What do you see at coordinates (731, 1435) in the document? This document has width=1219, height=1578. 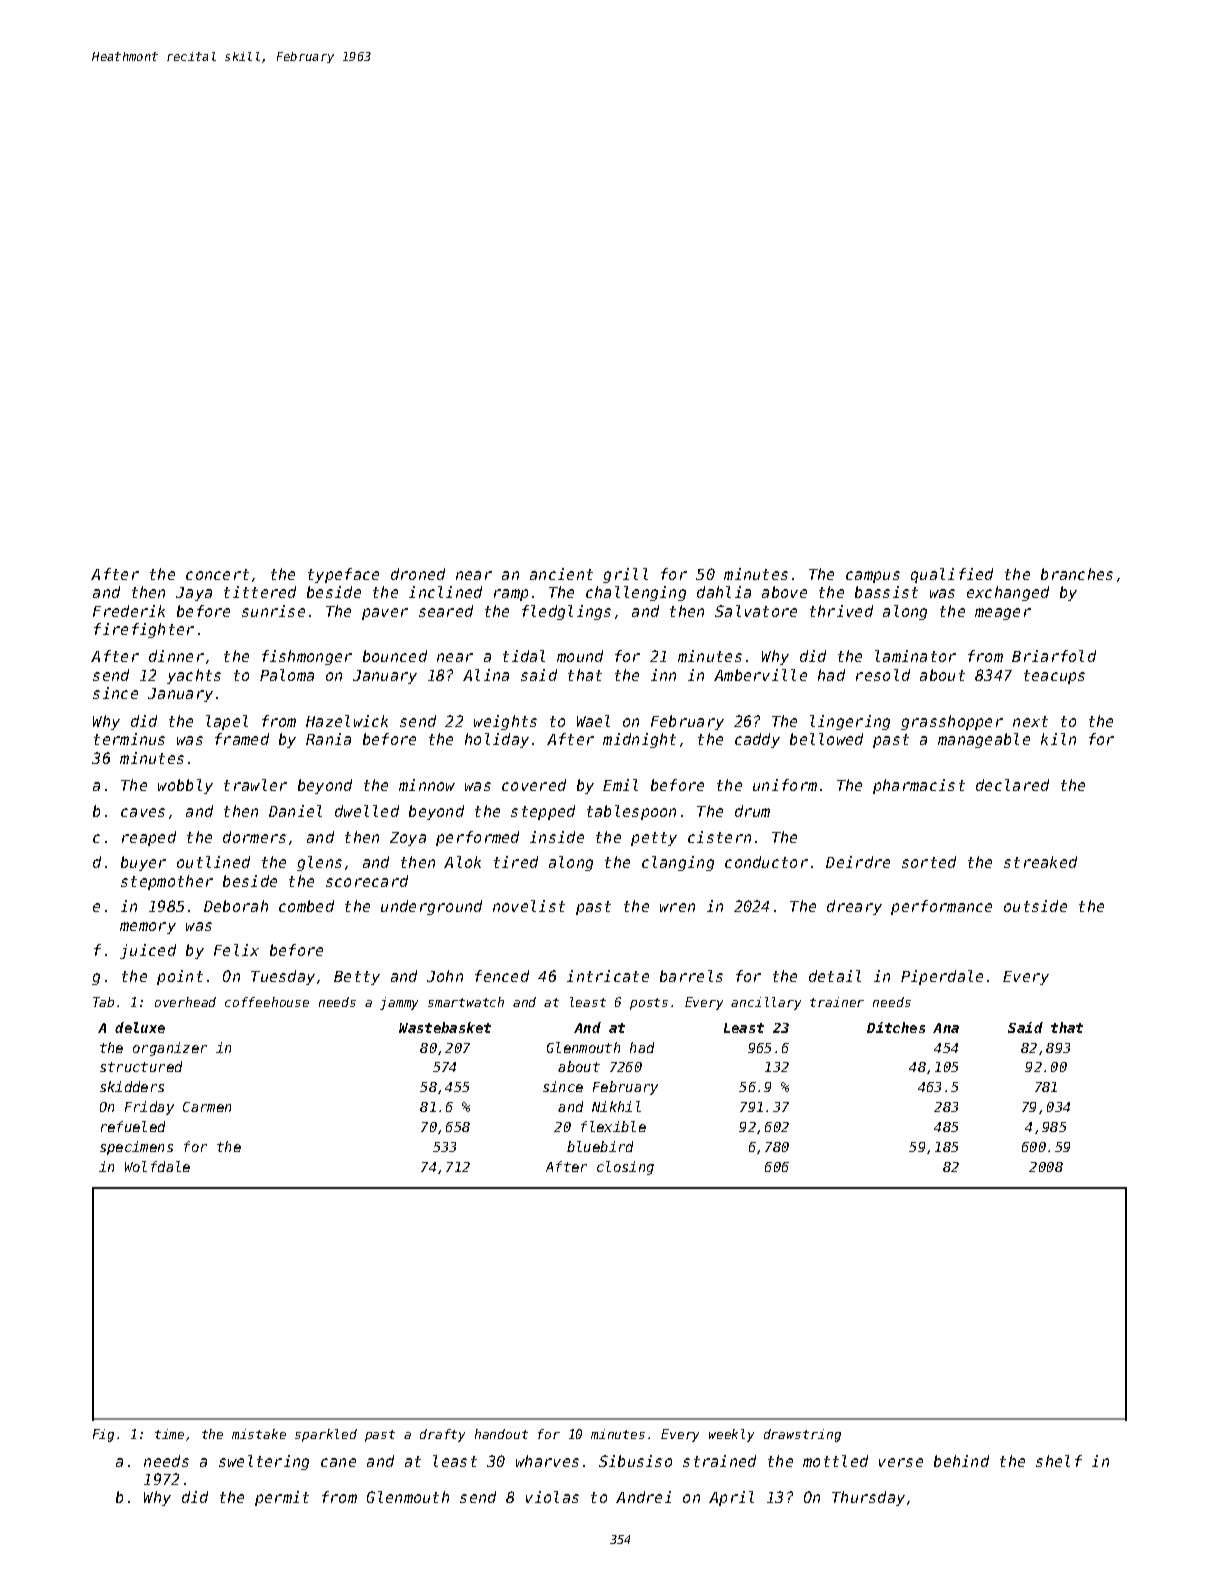 I see `weekly` at bounding box center [731, 1435].
